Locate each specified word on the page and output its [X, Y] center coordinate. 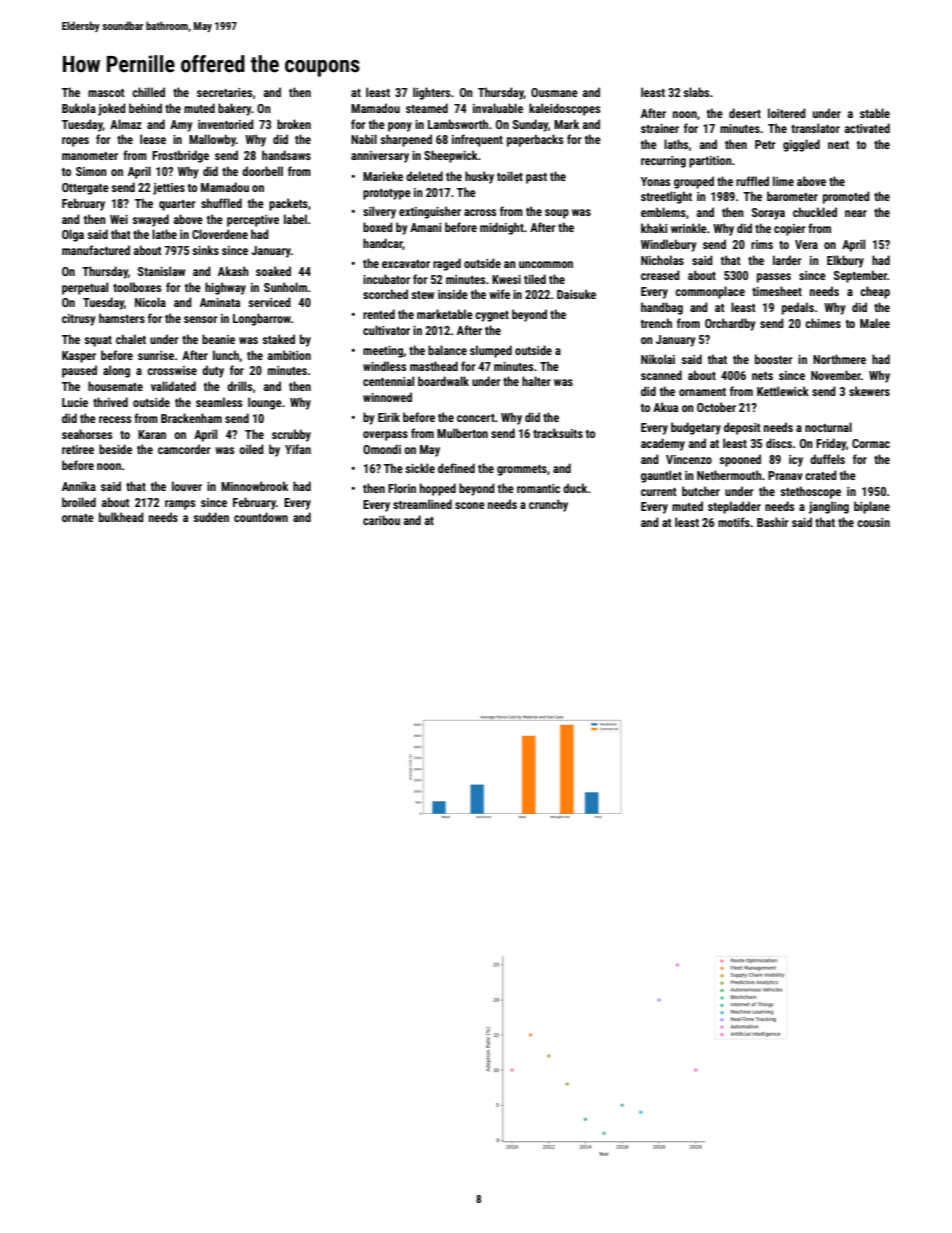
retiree [78, 449]
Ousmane [554, 92]
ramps [180, 505]
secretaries [224, 92]
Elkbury [845, 261]
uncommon [546, 264]
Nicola [150, 302]
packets [288, 204]
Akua [665, 407]
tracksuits [558, 433]
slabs [696, 92]
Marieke [383, 176]
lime [783, 181]
